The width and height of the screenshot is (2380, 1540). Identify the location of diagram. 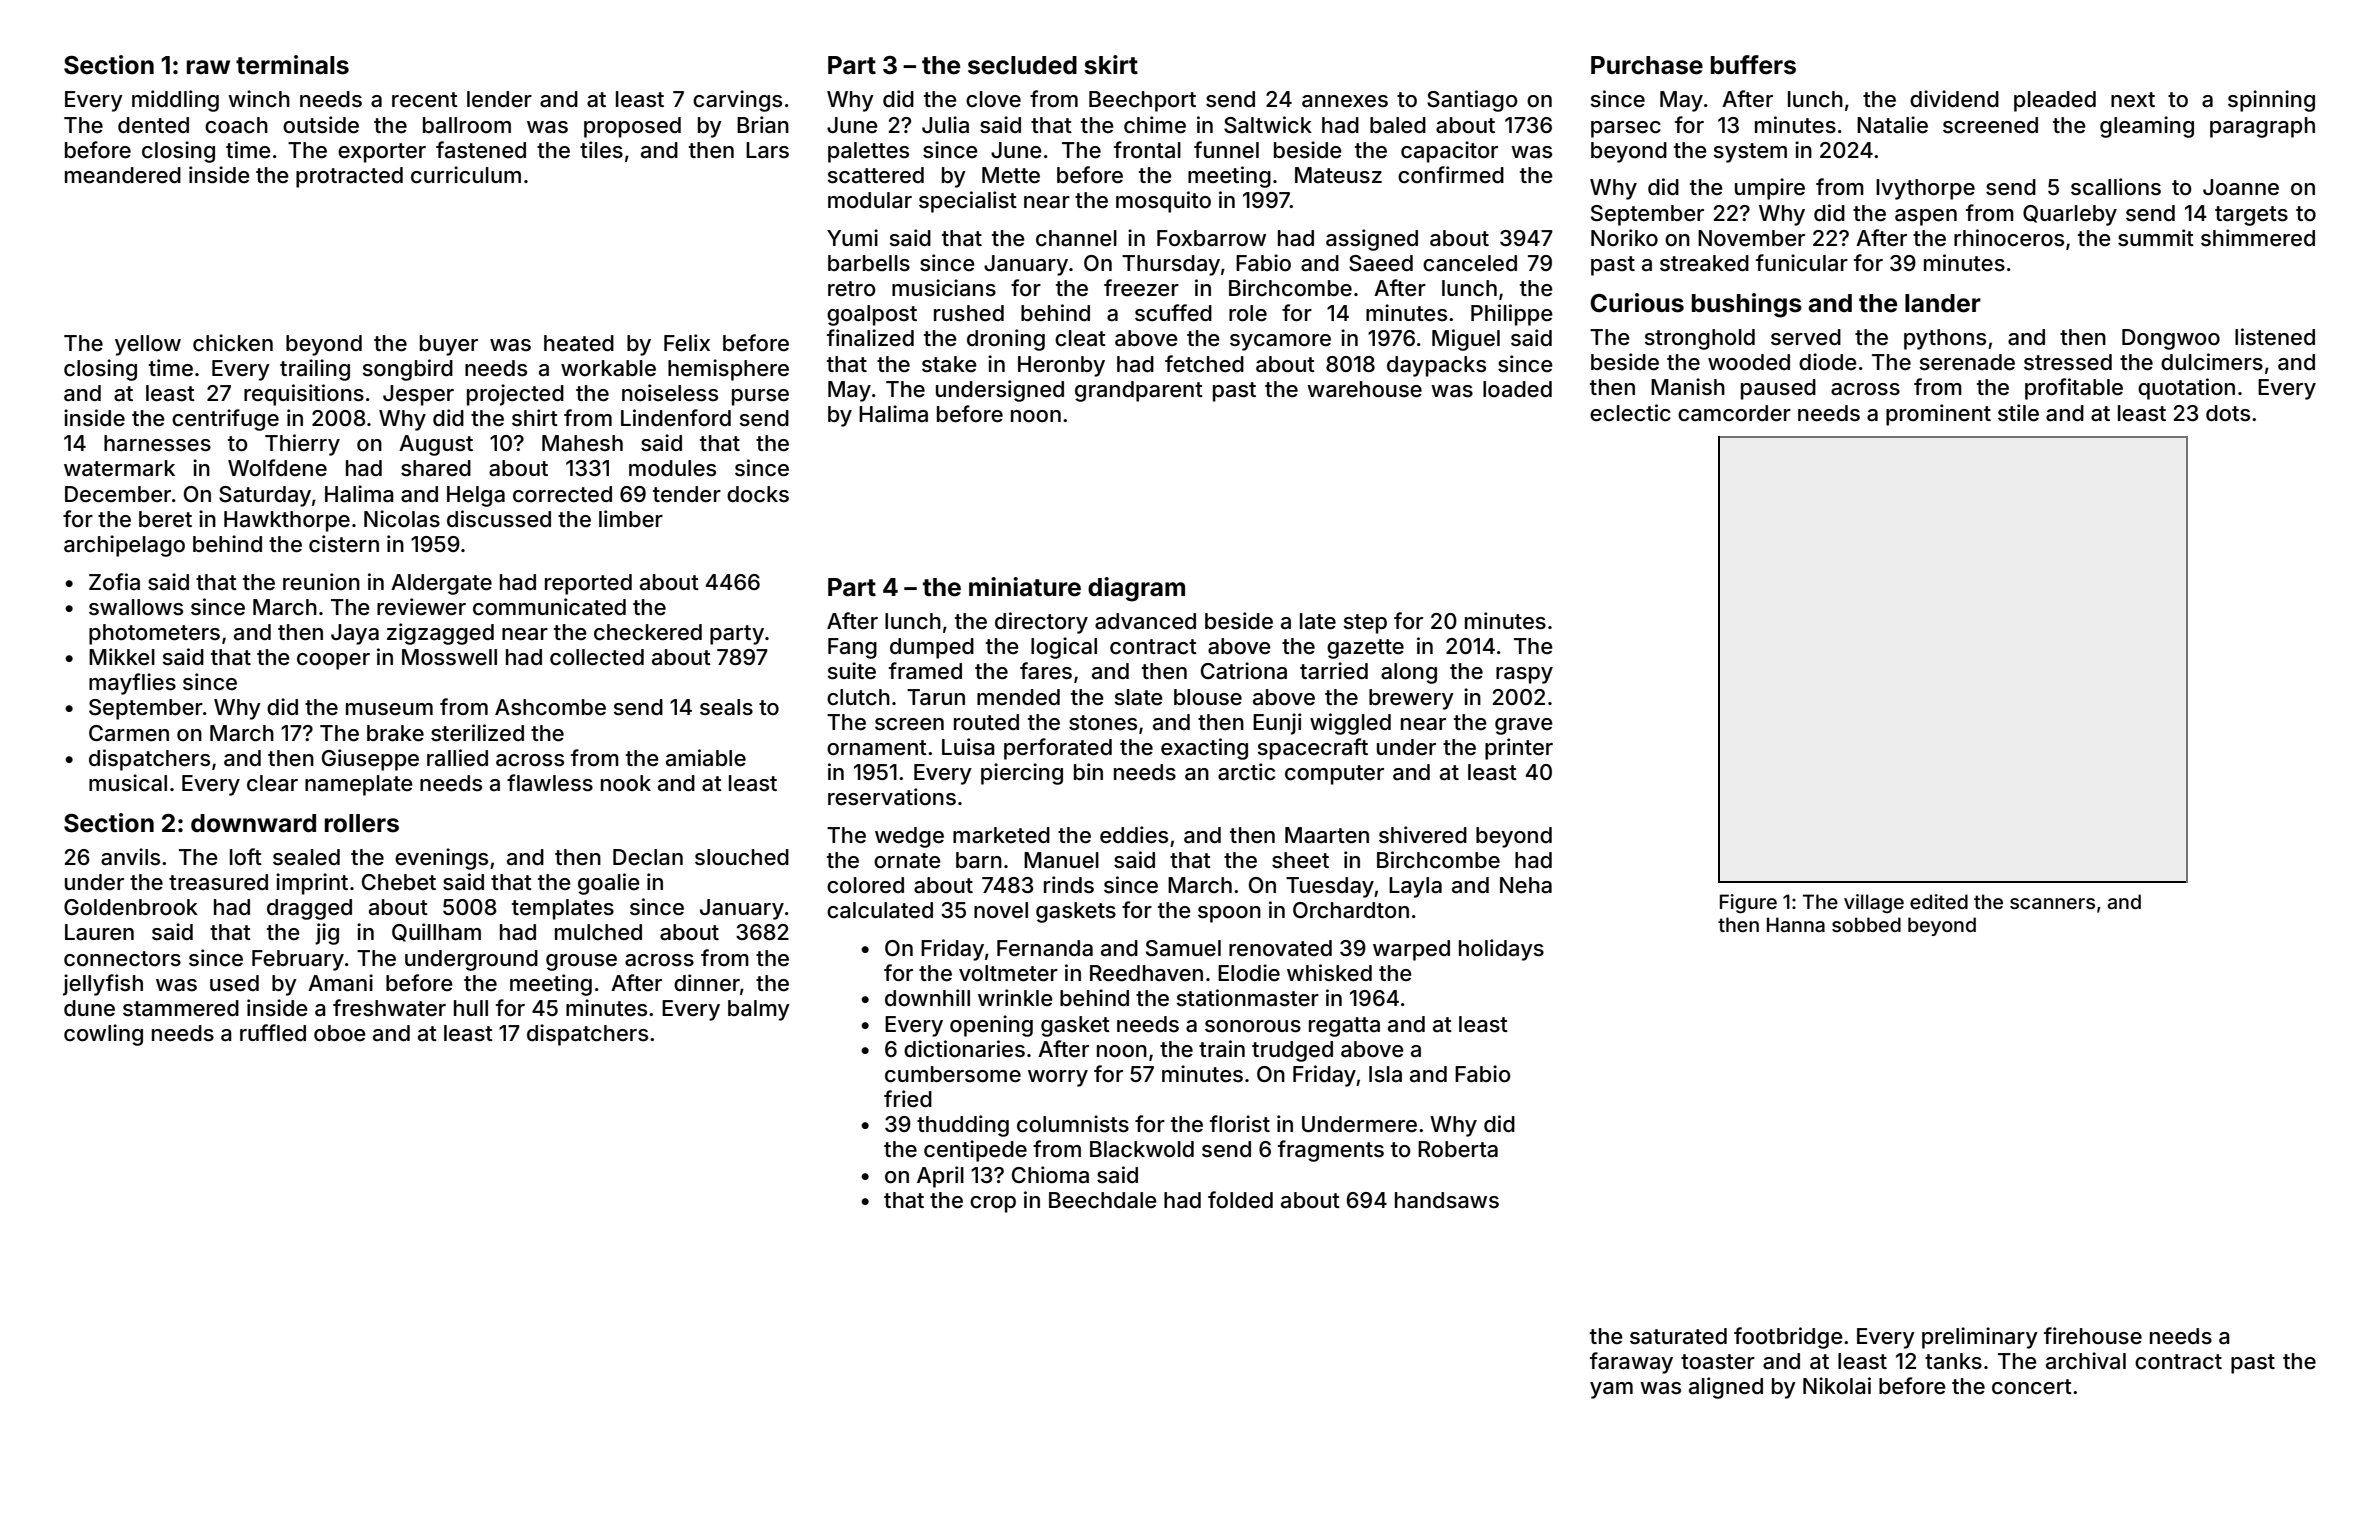
(1136, 589).
